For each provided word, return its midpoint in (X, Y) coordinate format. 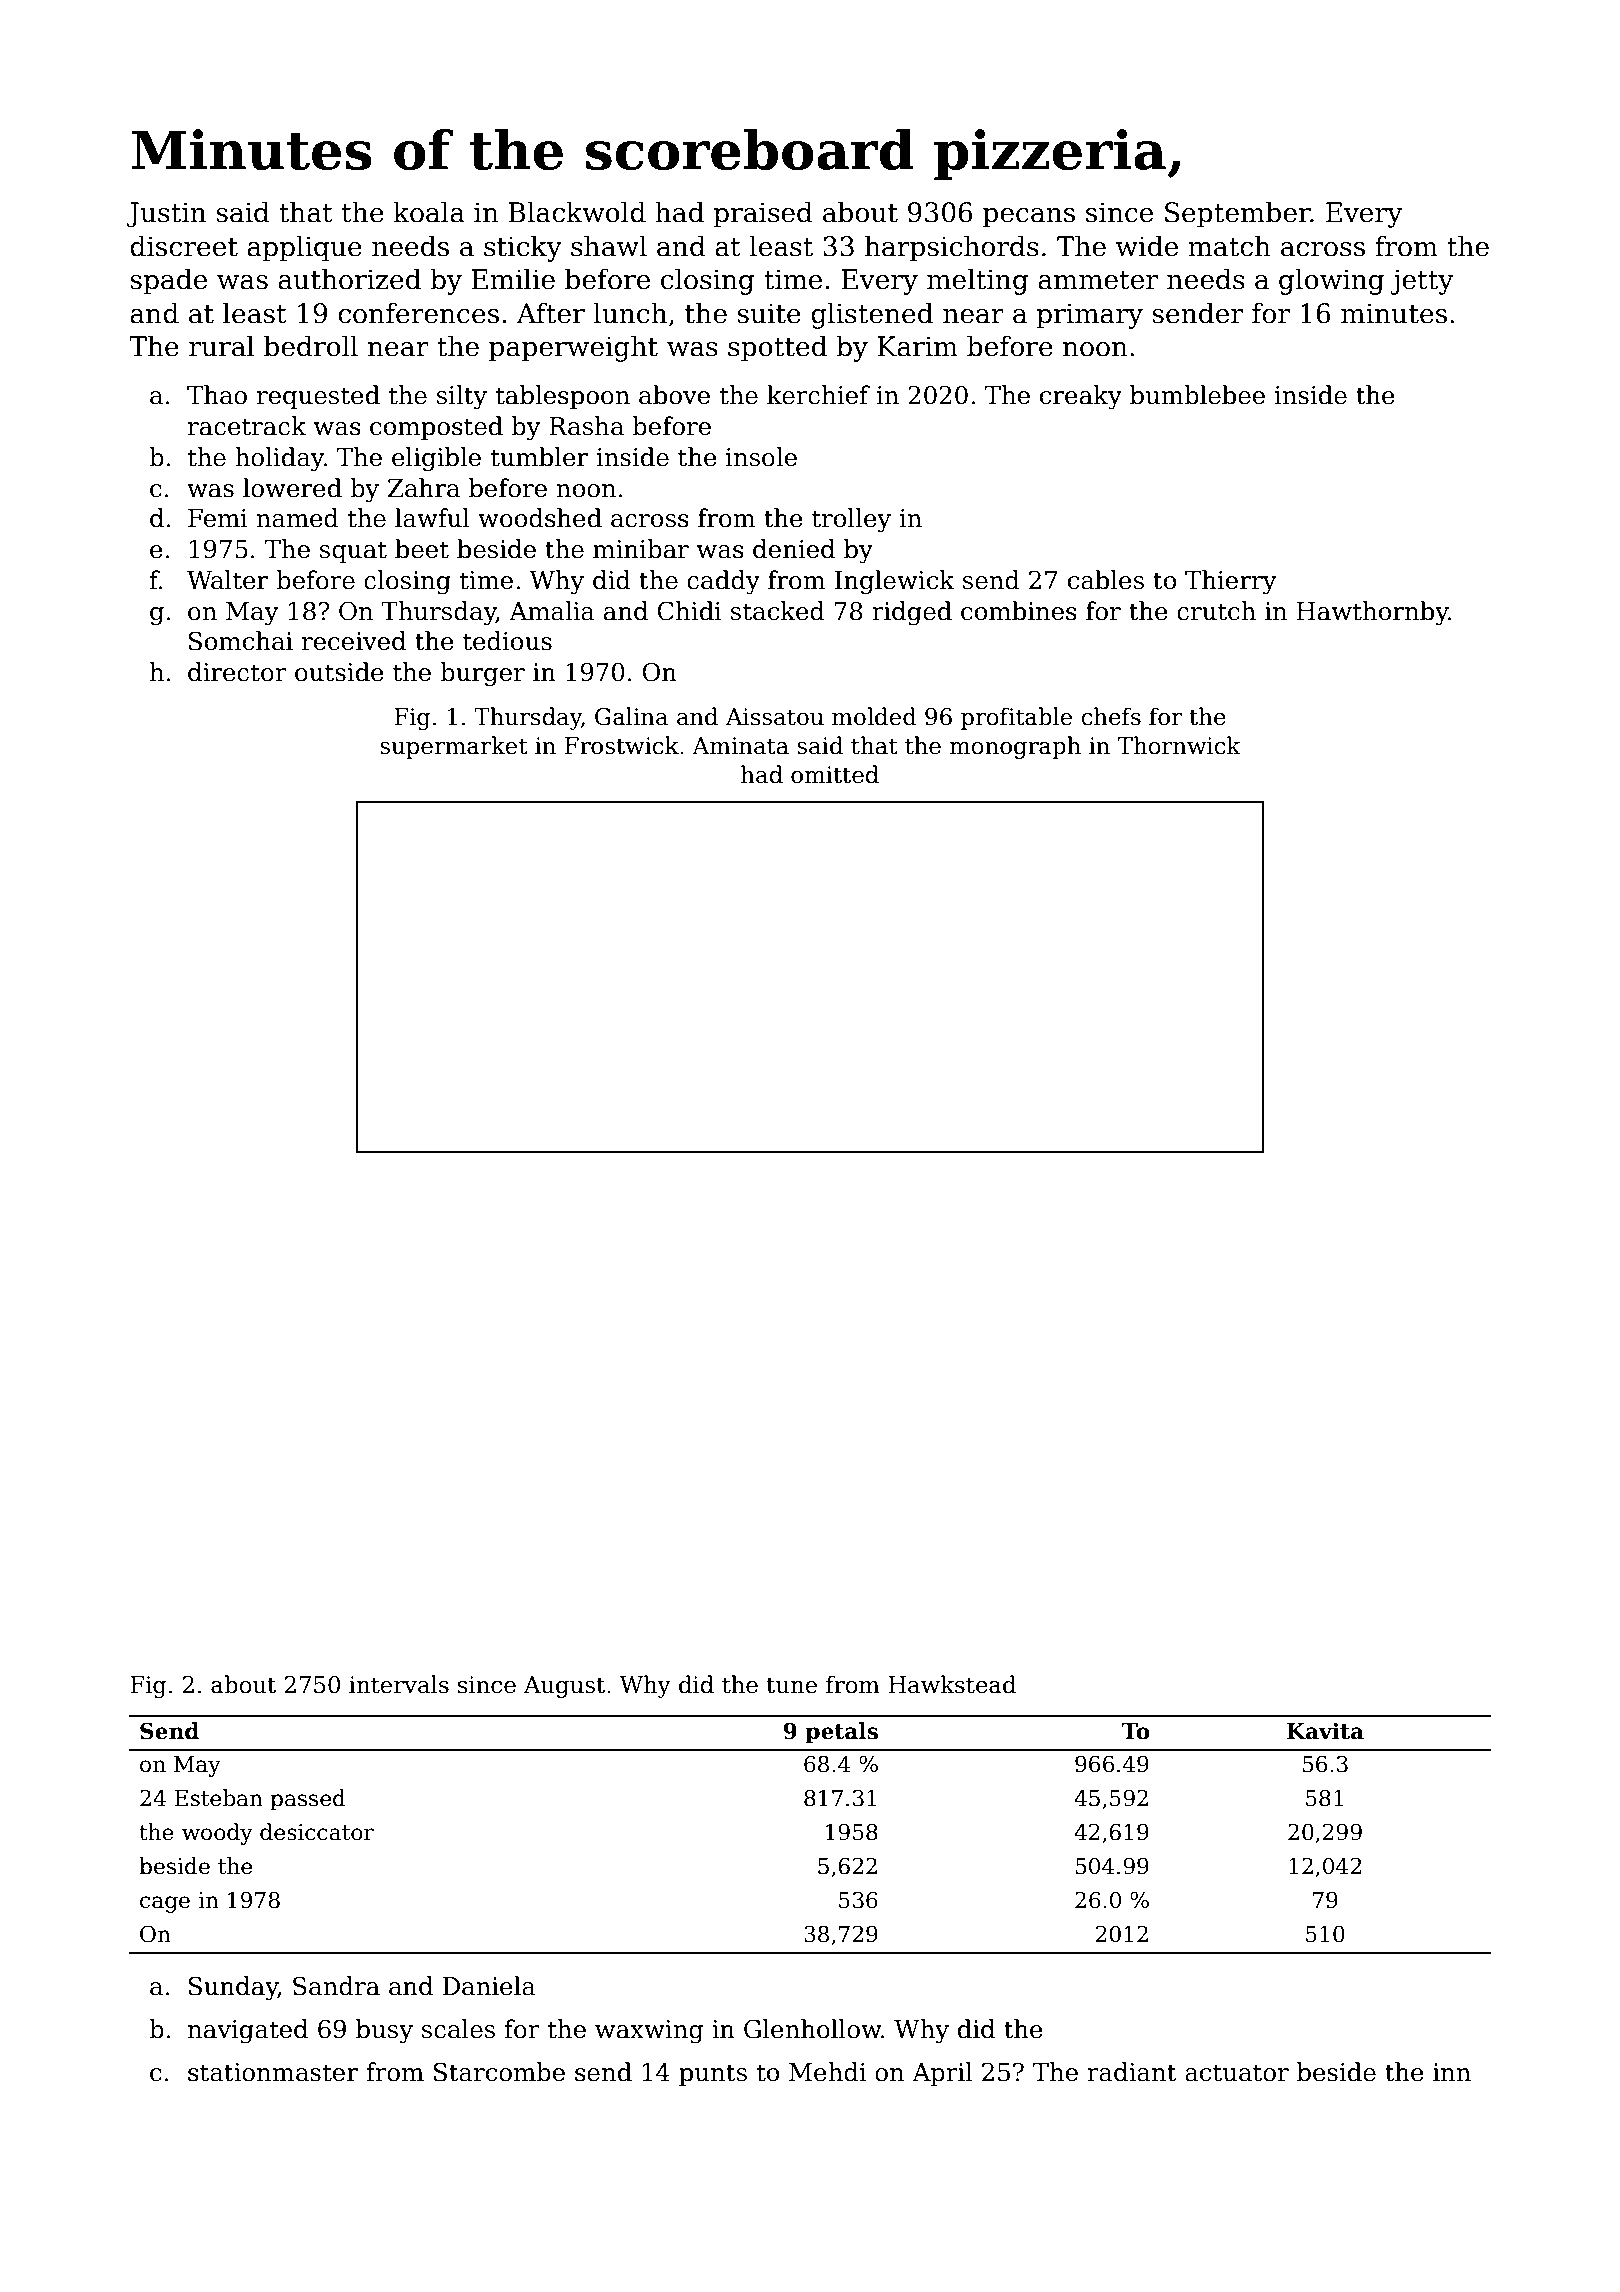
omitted (835, 774)
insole (761, 457)
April (942, 2074)
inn (1452, 2072)
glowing (1331, 281)
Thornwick (1179, 745)
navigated (248, 2031)
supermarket (454, 747)
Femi (218, 518)
